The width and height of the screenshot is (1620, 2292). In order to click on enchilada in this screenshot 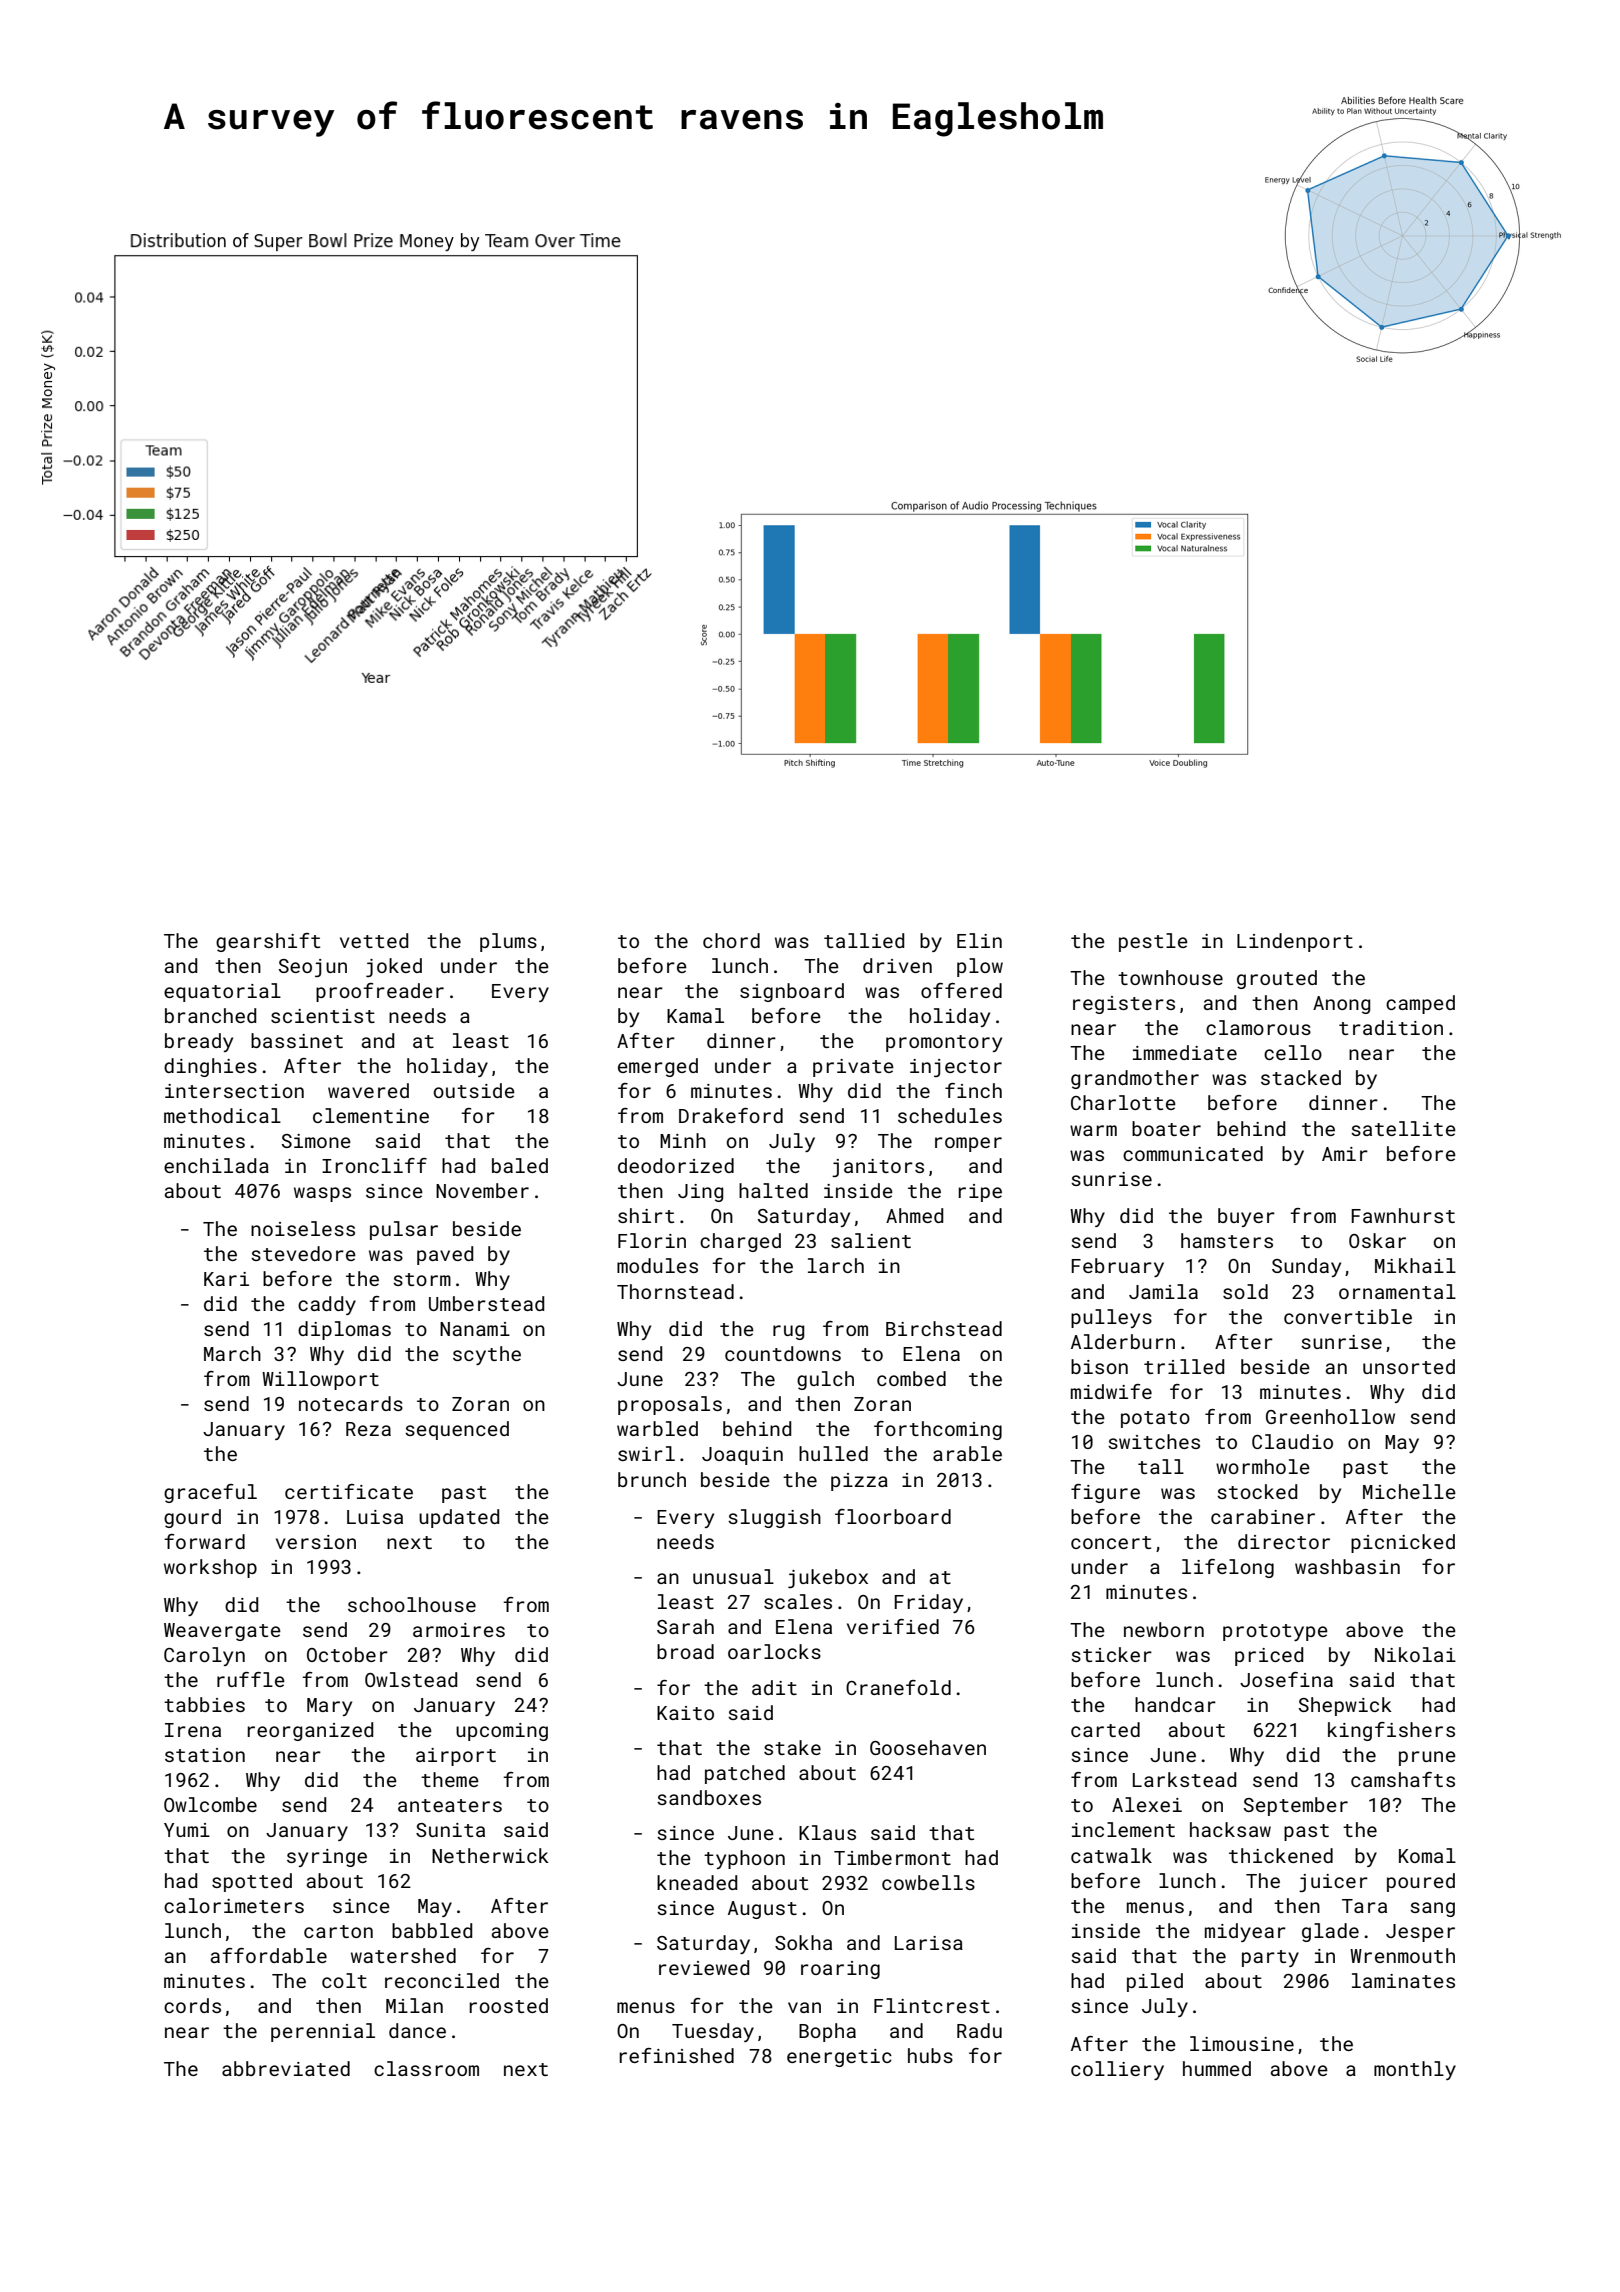, I will do `click(216, 1165)`.
